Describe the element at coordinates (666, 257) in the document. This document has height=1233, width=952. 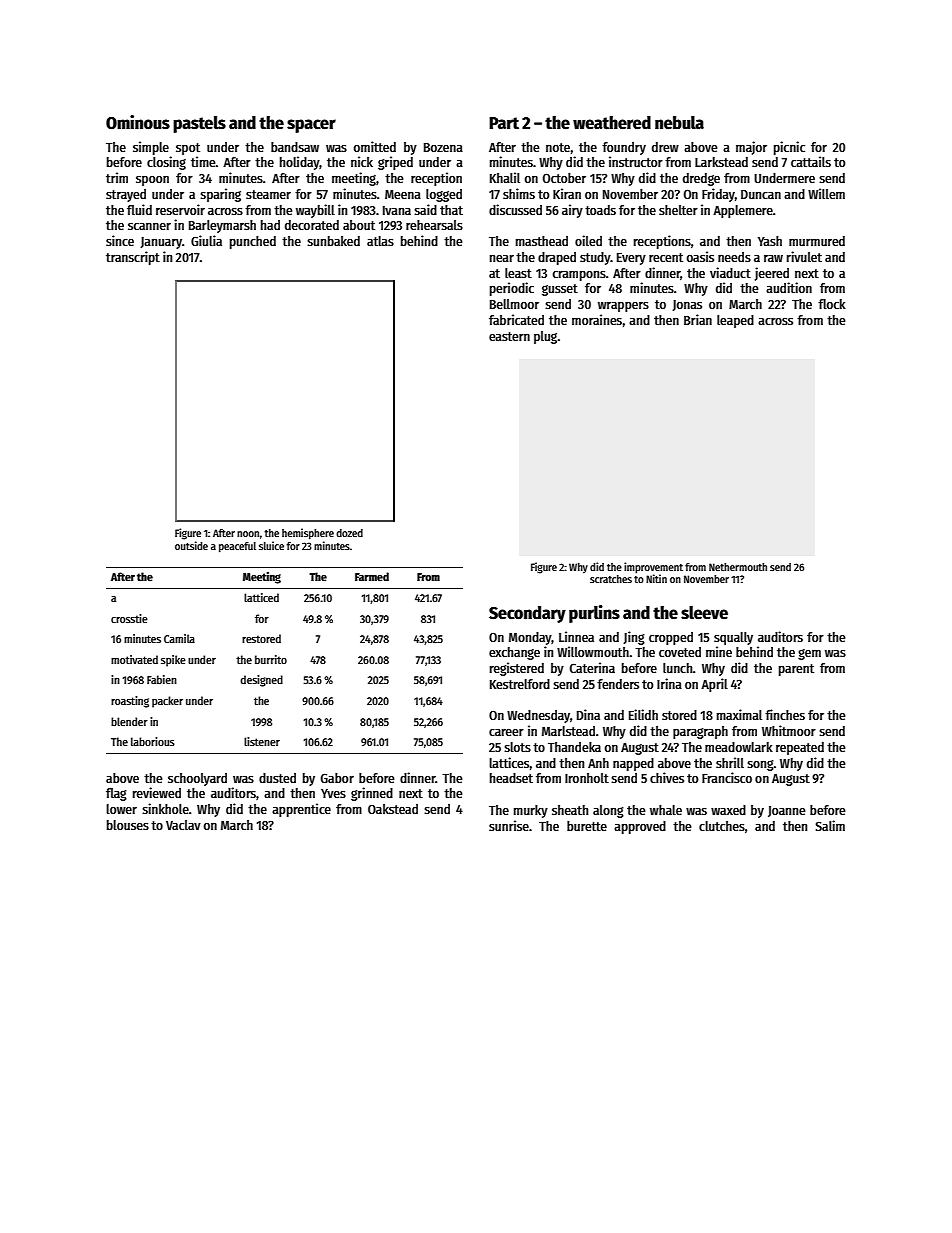
I see `recent` at that location.
